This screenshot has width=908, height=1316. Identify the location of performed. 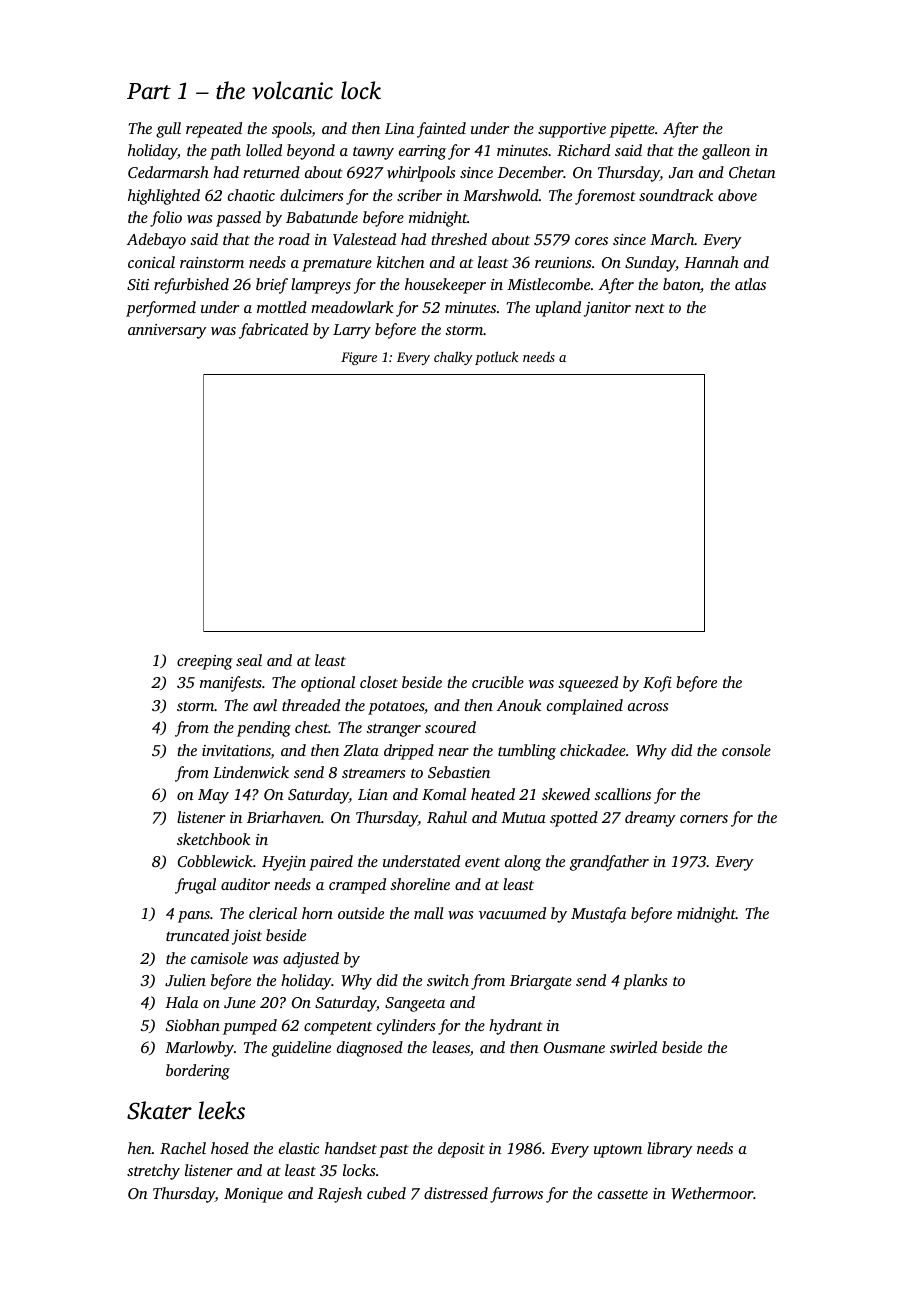
(161, 309).
